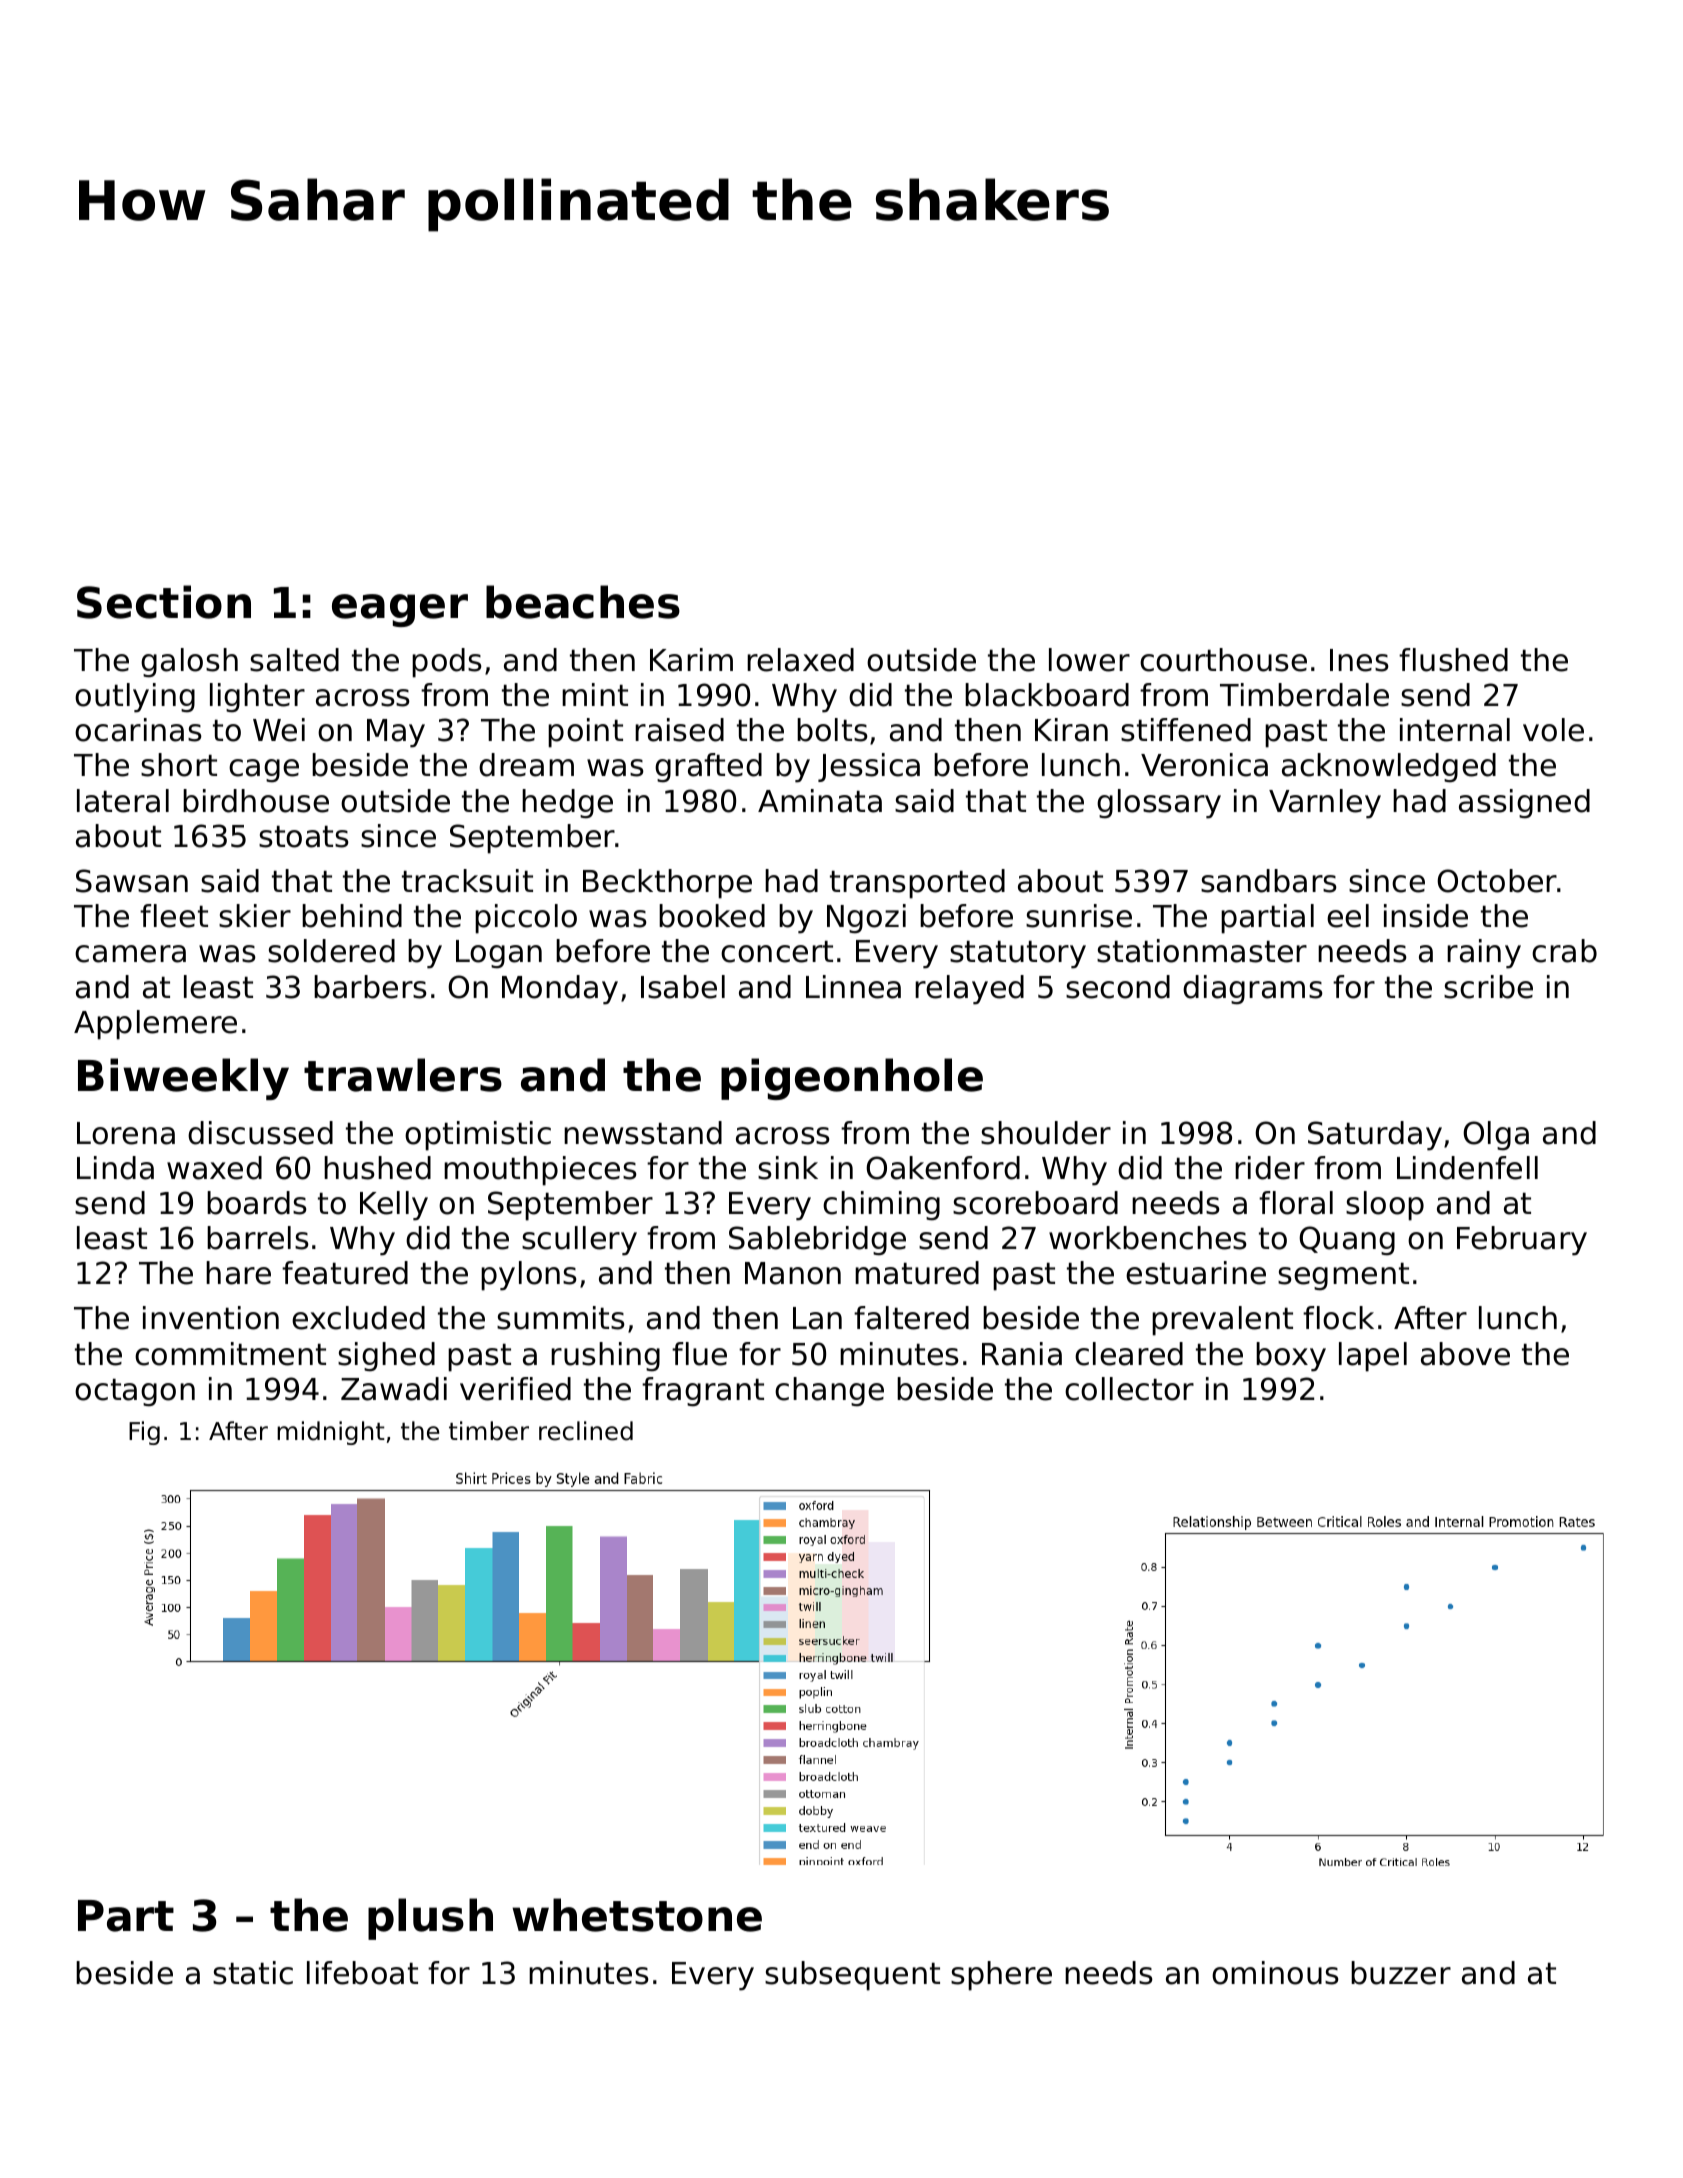  I want to click on Sawsan, so click(132, 881).
